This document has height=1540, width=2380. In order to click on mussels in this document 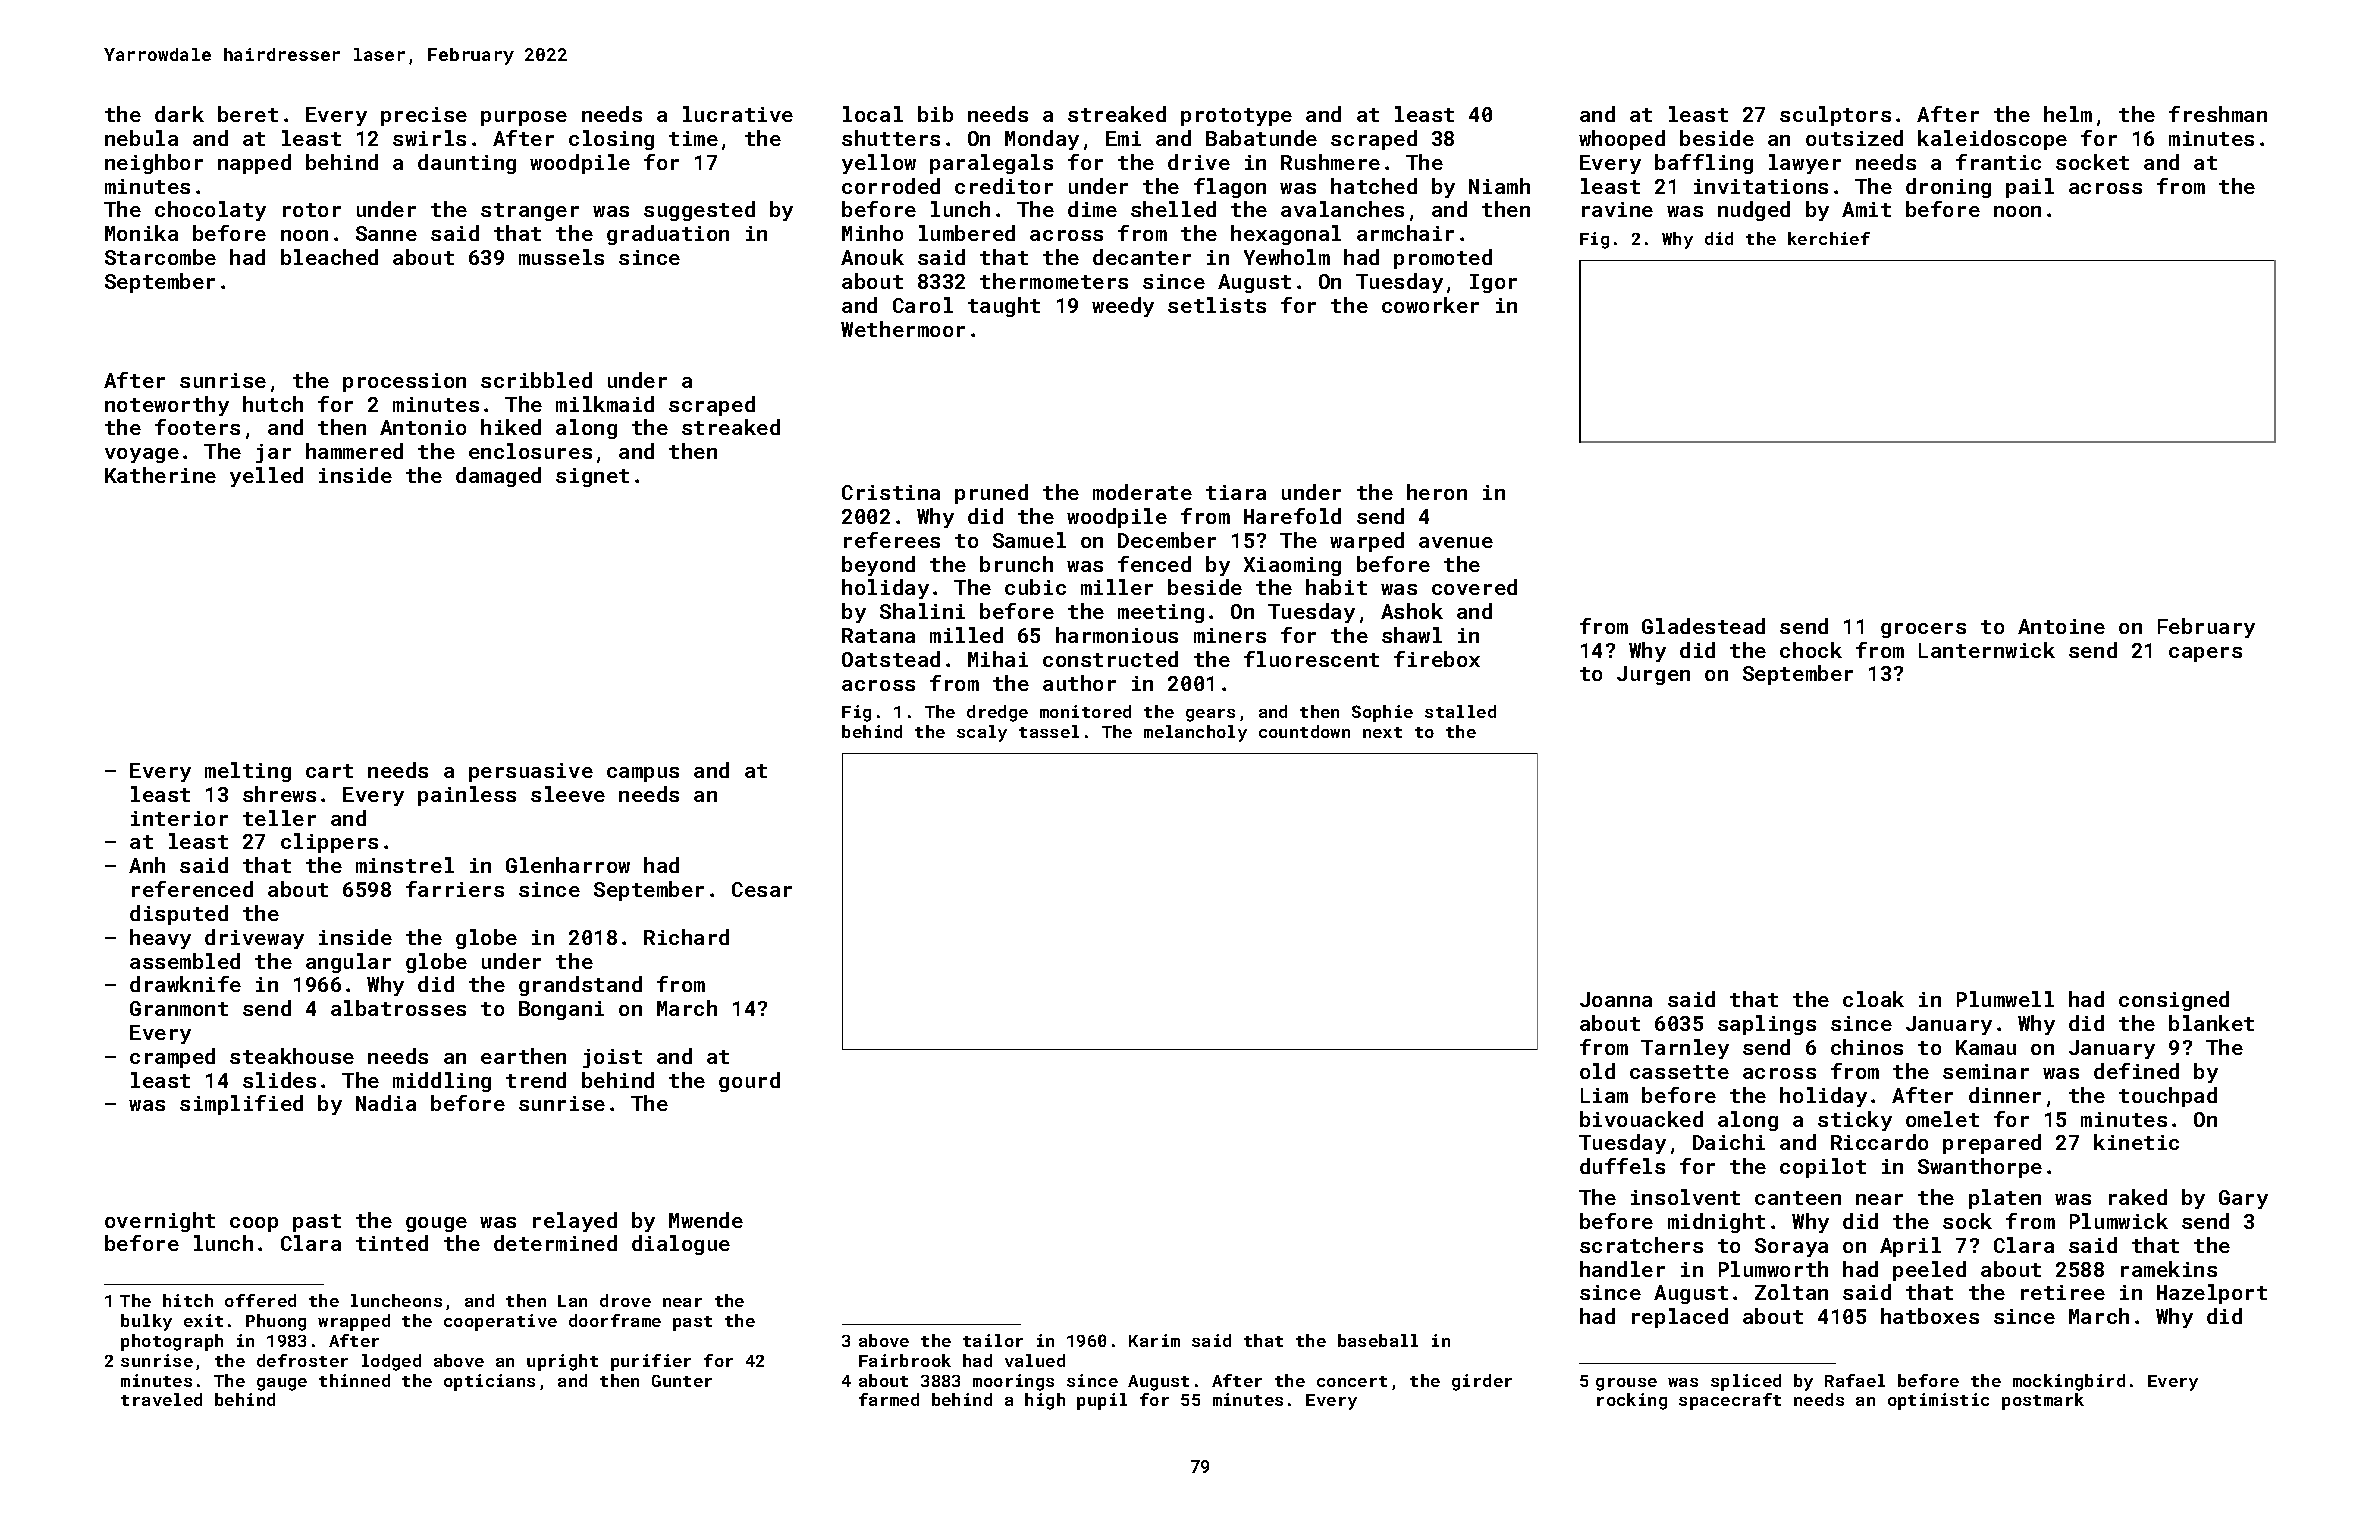, I will do `click(561, 257)`.
